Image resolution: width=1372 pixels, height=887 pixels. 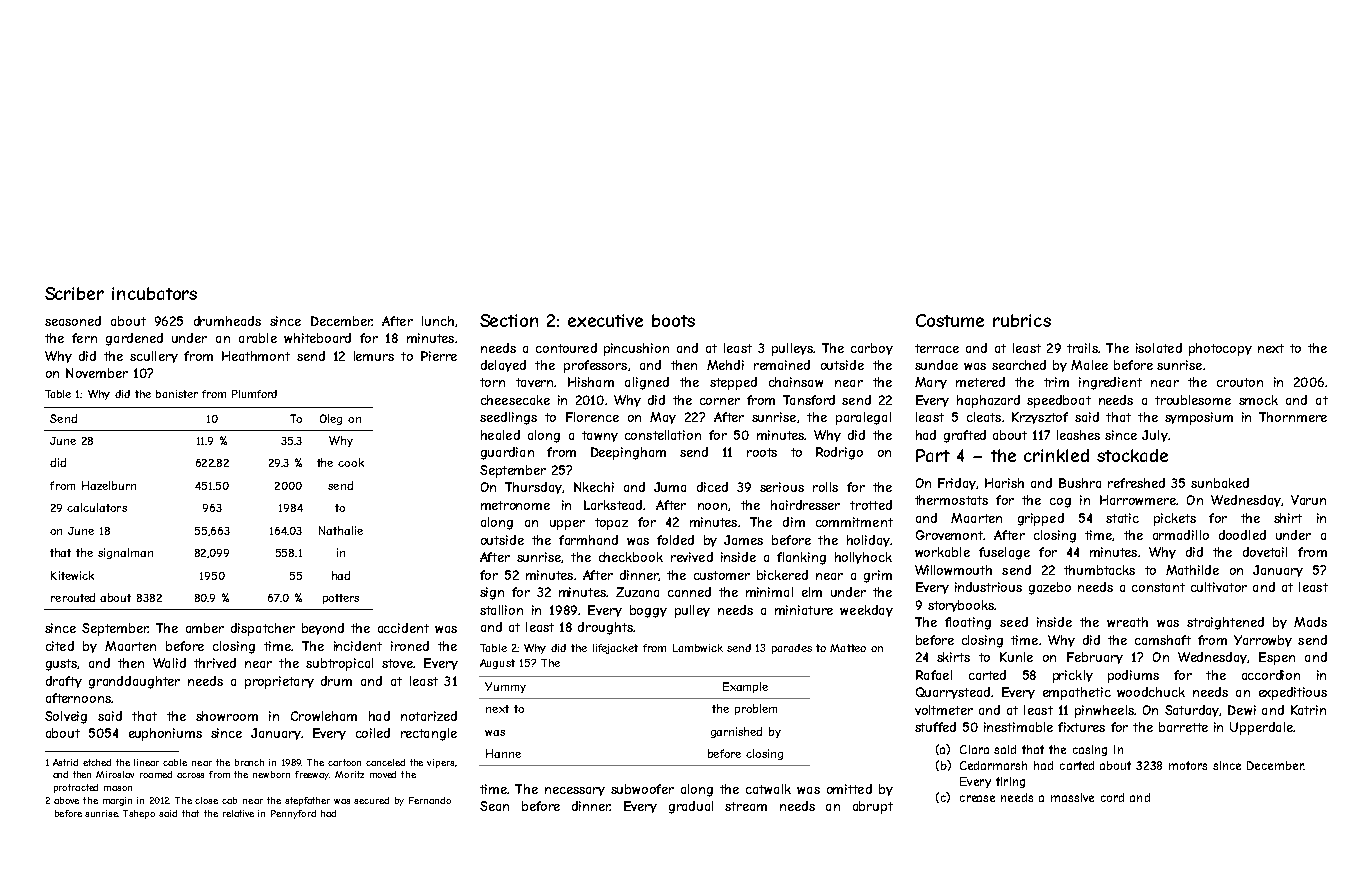 What do you see at coordinates (97, 507) in the screenshot?
I see `calculators` at bounding box center [97, 507].
